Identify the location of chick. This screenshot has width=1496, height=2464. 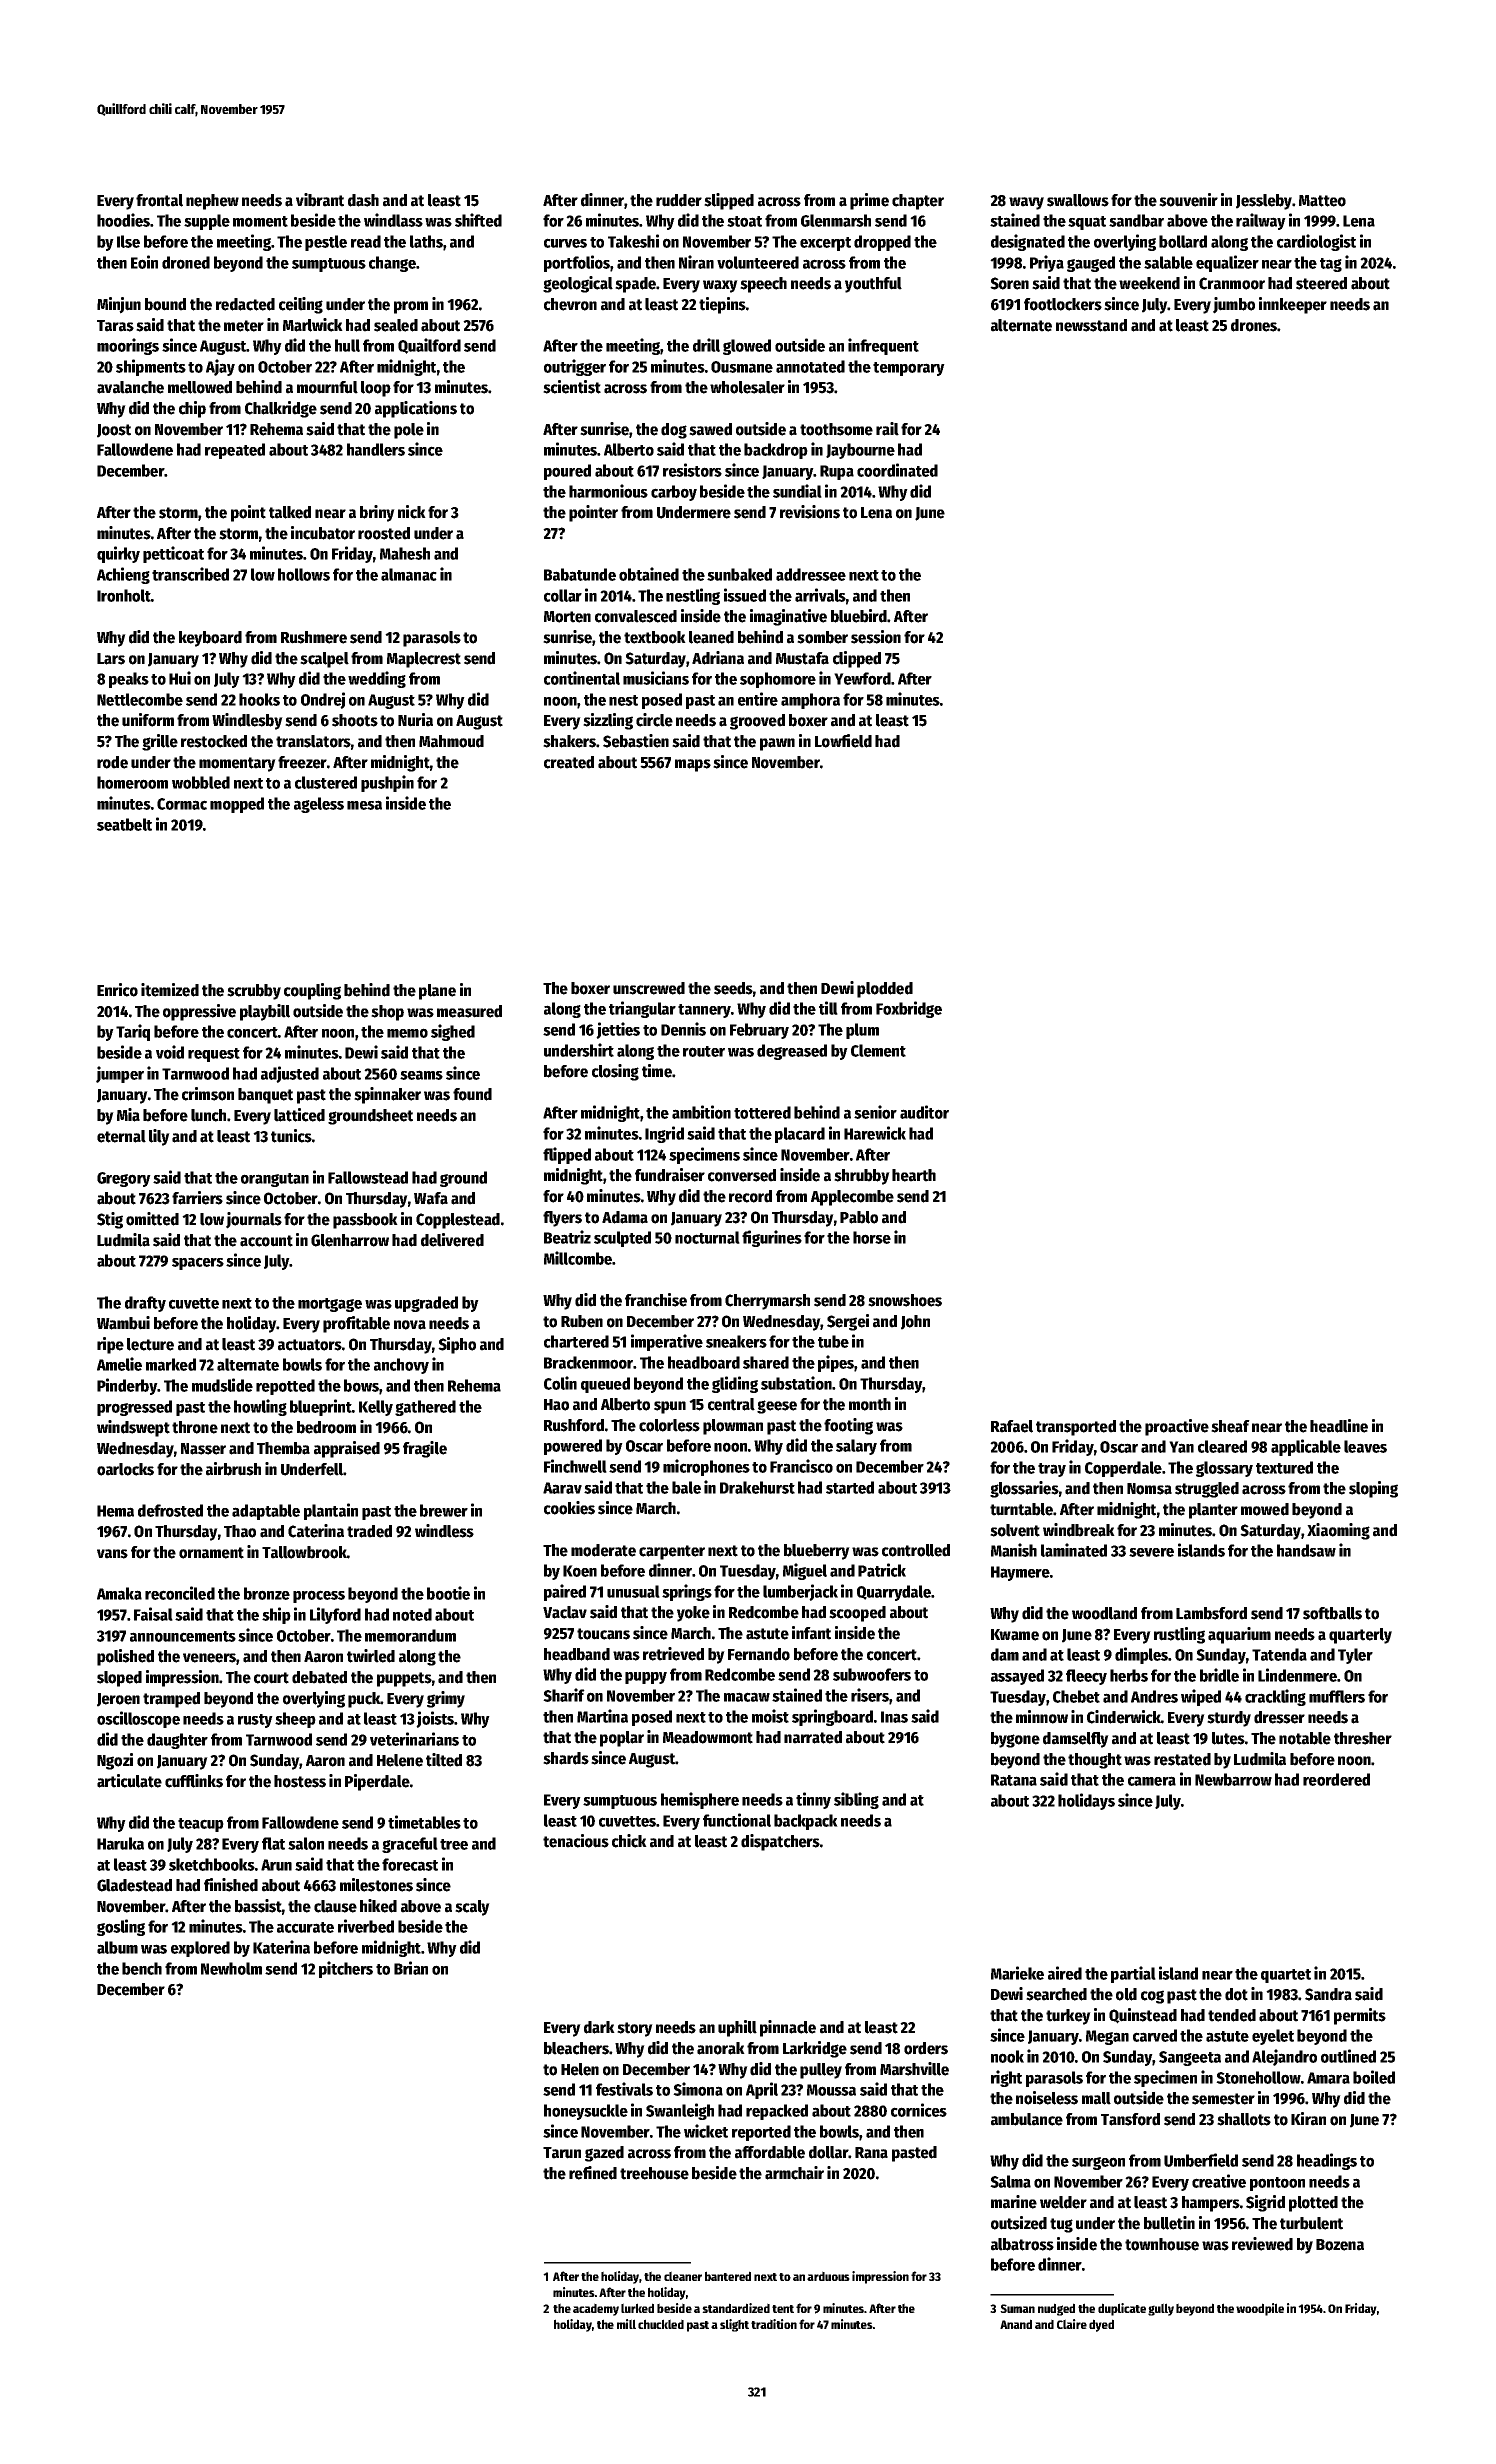
(629, 1841).
